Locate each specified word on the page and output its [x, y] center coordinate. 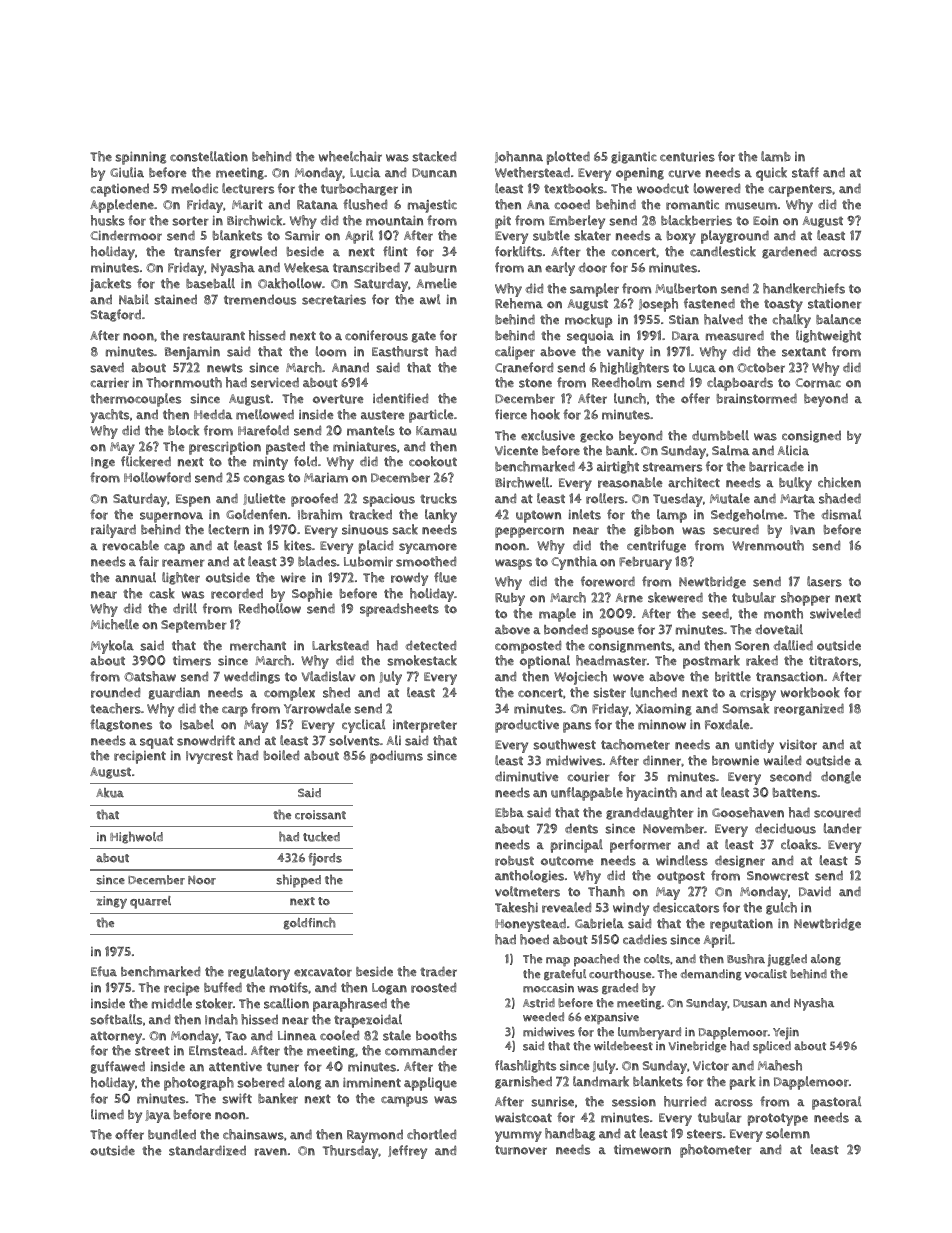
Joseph [658, 305]
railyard [113, 531]
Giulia [127, 172]
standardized [207, 1150]
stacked [434, 156]
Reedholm [621, 382]
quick [771, 174]
